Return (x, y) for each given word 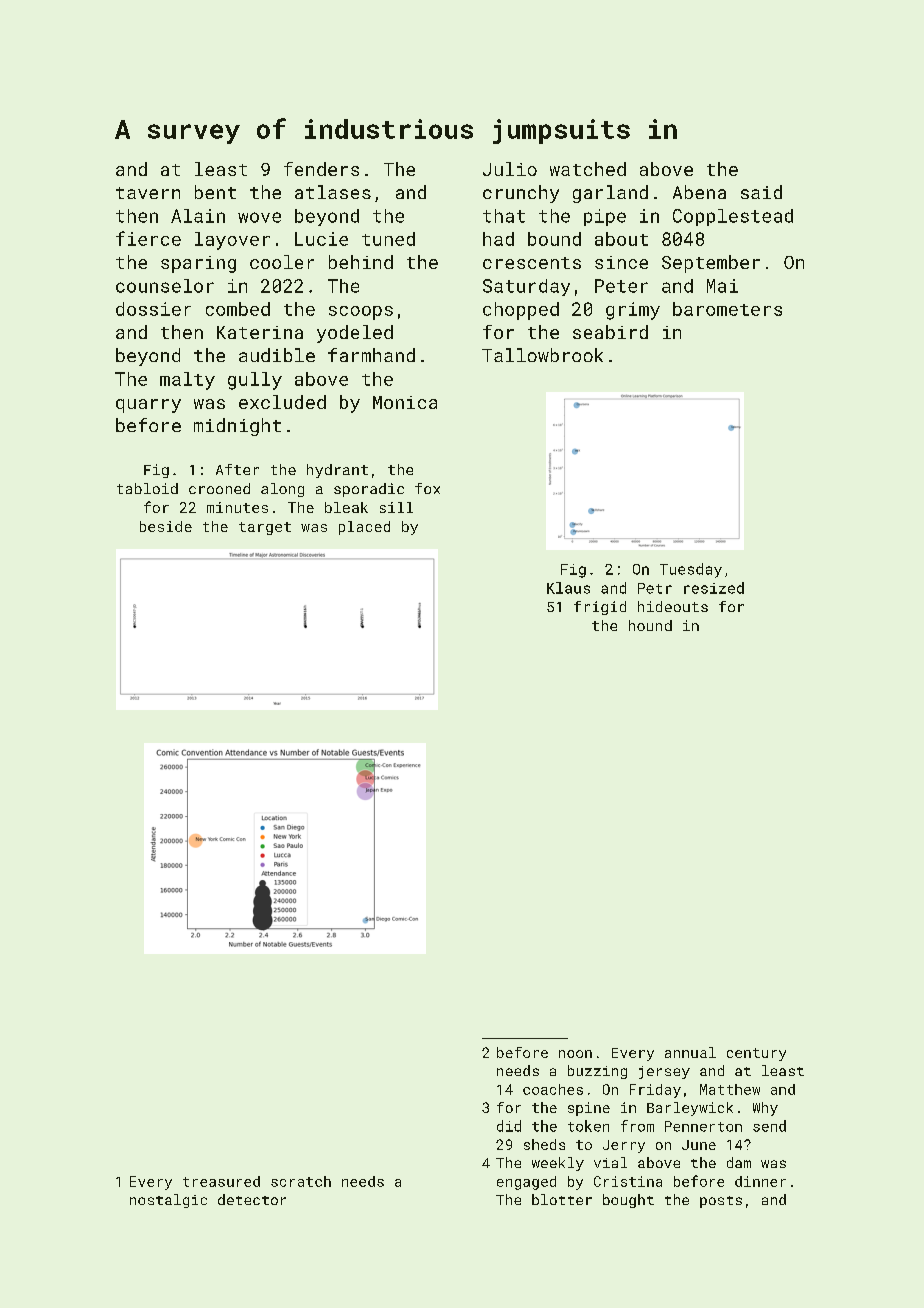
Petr (655, 588)
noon (575, 1054)
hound (650, 625)
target (265, 528)
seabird (610, 332)
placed (364, 528)
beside (166, 526)
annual (690, 1052)
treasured (221, 1181)
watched (588, 169)
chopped (521, 311)
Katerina (260, 332)
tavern (148, 193)
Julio (510, 169)
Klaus (568, 588)
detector (252, 1199)
